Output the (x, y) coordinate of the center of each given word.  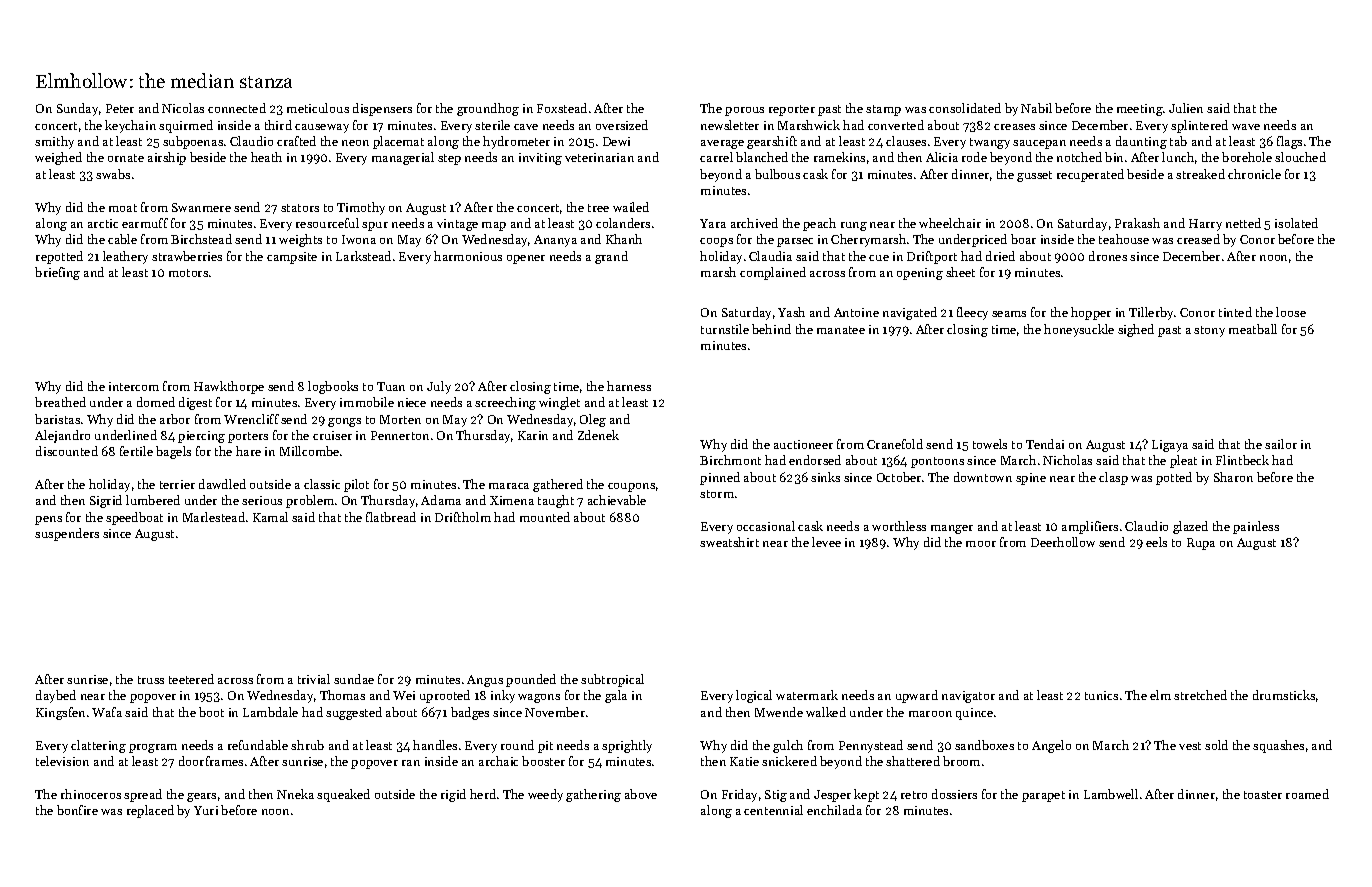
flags (1289, 142)
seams (1009, 314)
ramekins (839, 157)
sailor (1281, 444)
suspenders (67, 534)
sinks (825, 477)
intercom (134, 386)
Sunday (77, 109)
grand (611, 257)
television (62, 761)
